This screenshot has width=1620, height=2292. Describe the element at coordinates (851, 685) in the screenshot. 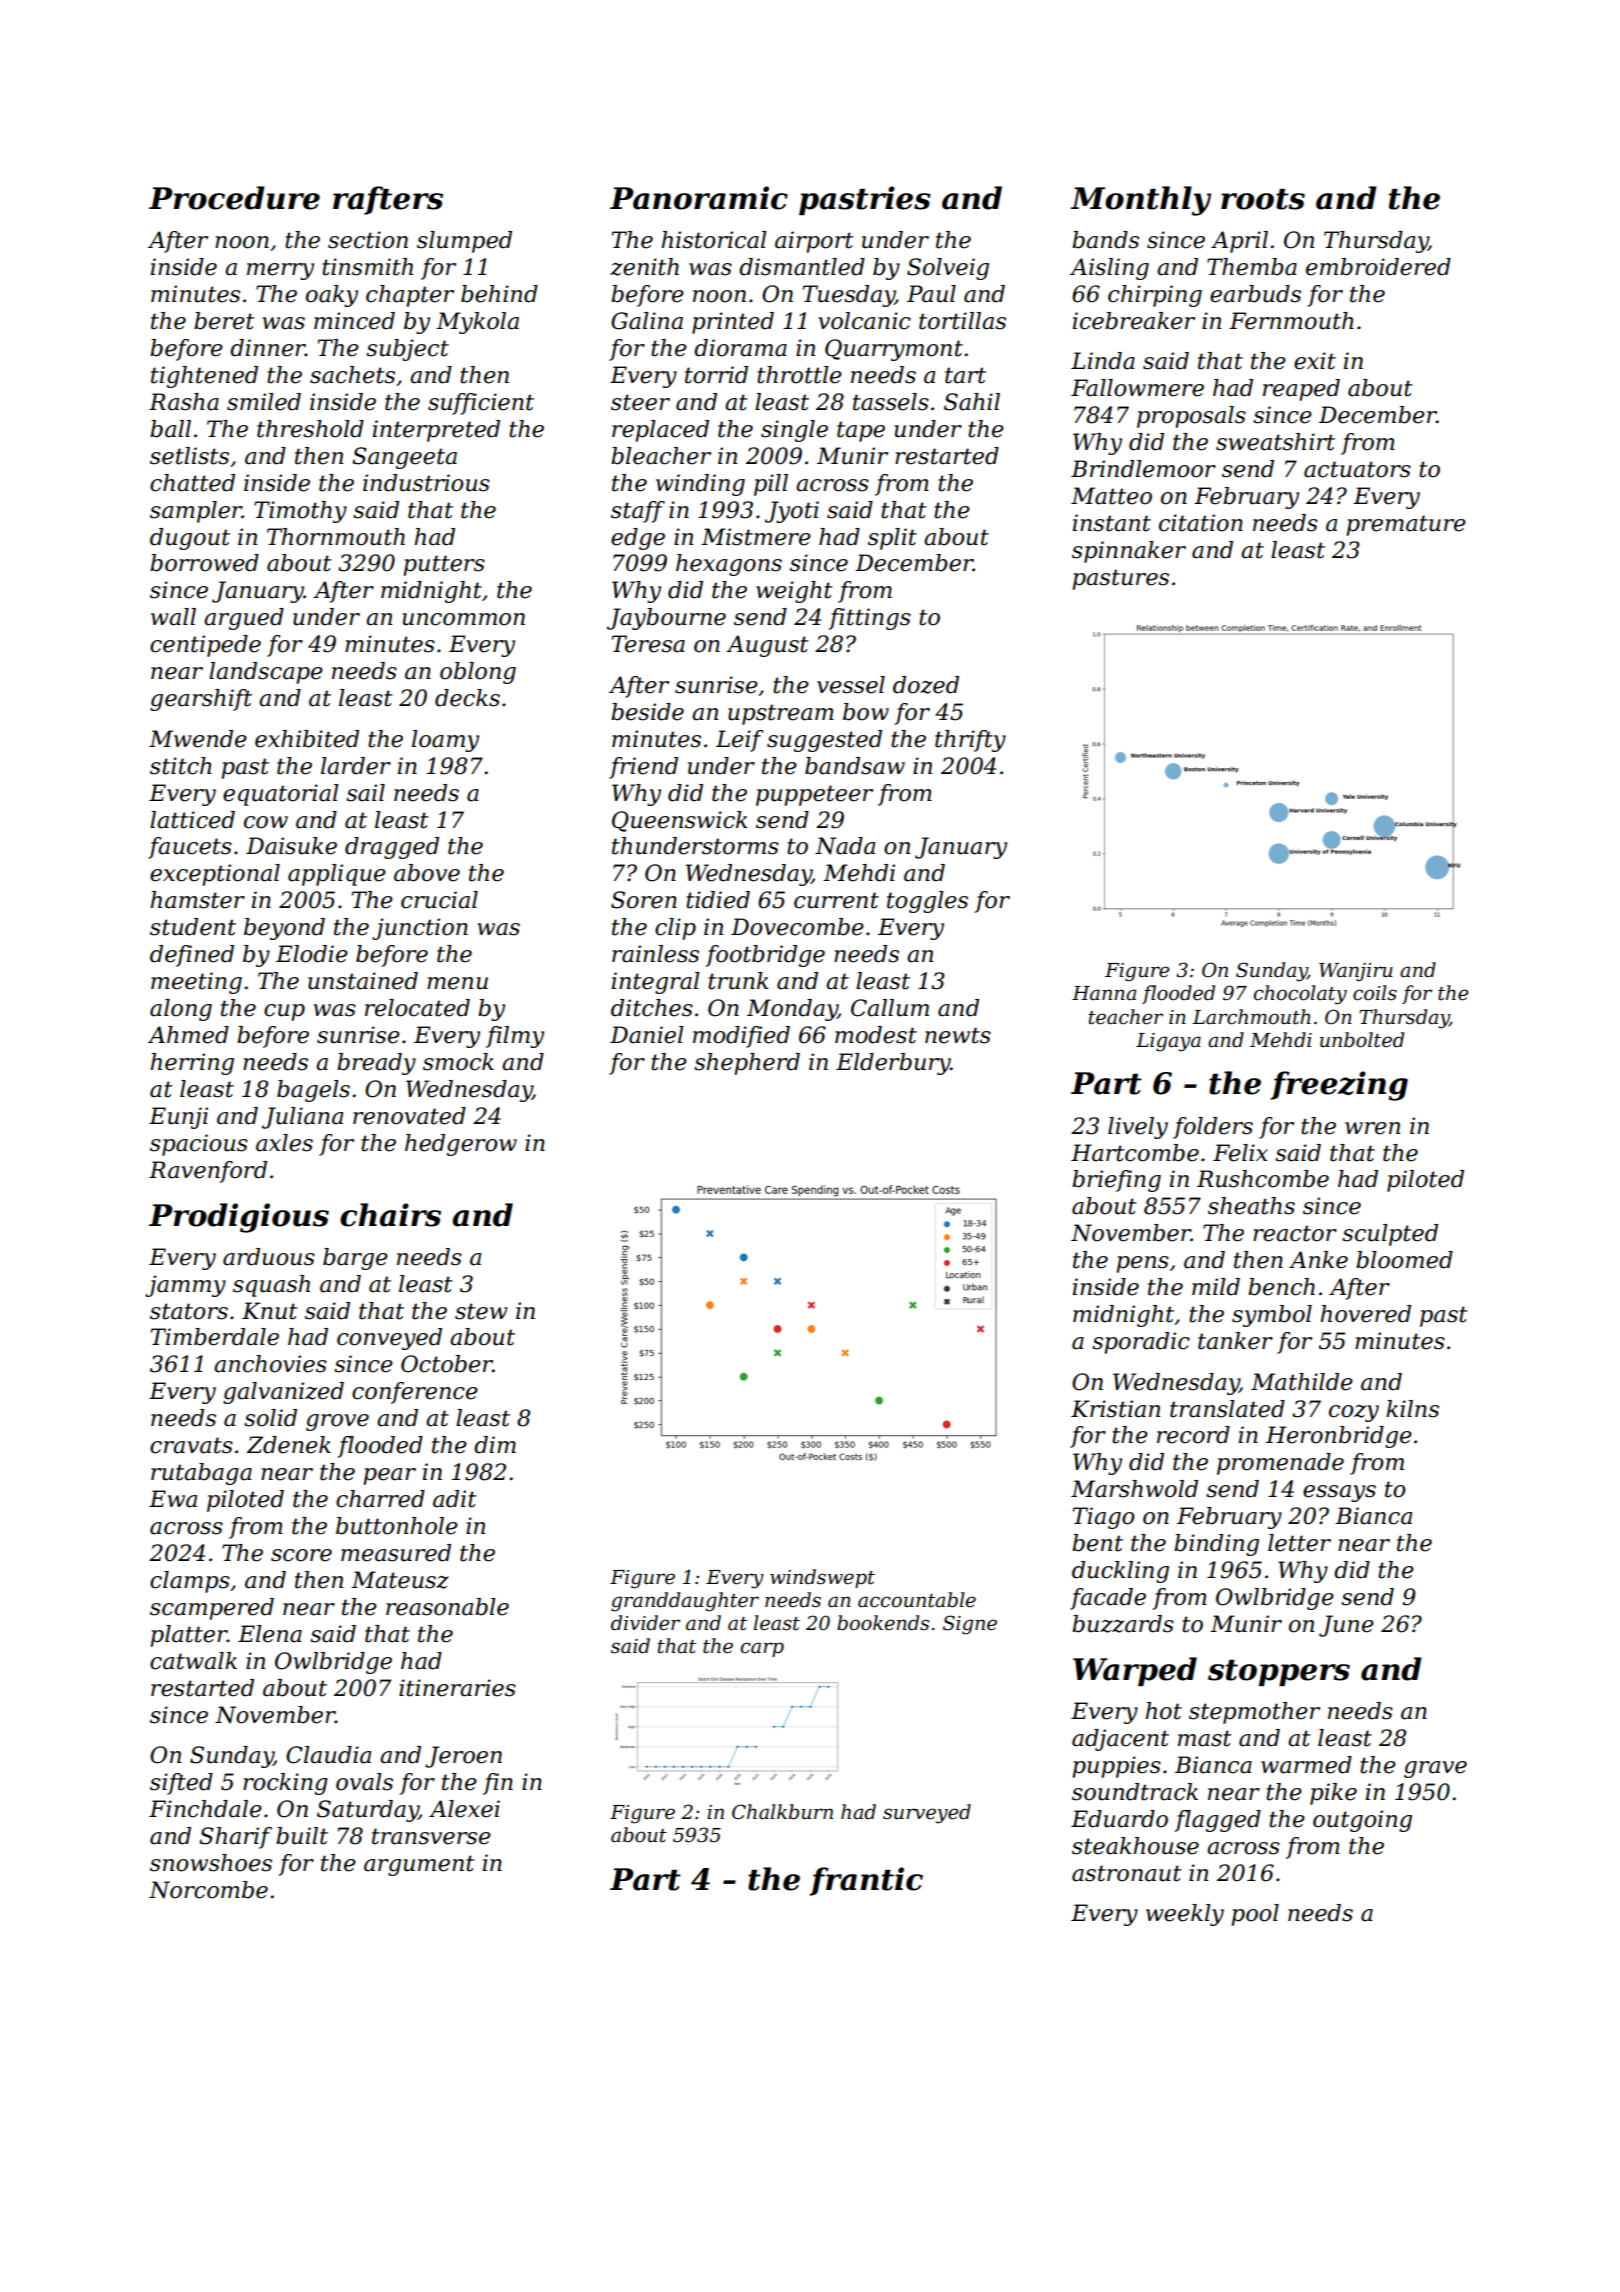

I see `vessel` at that location.
